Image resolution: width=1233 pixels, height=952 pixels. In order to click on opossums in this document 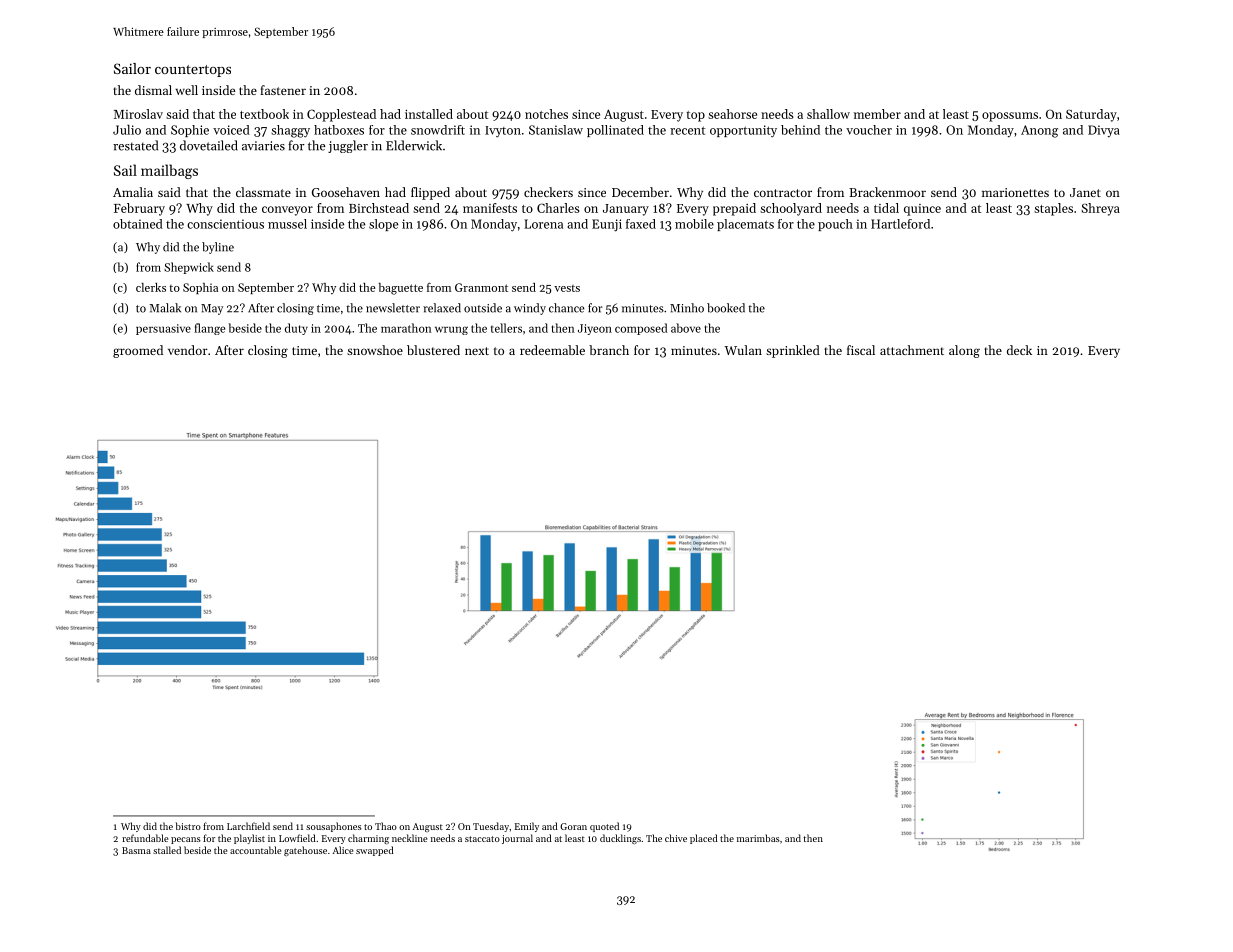, I will do `click(1010, 117)`.
